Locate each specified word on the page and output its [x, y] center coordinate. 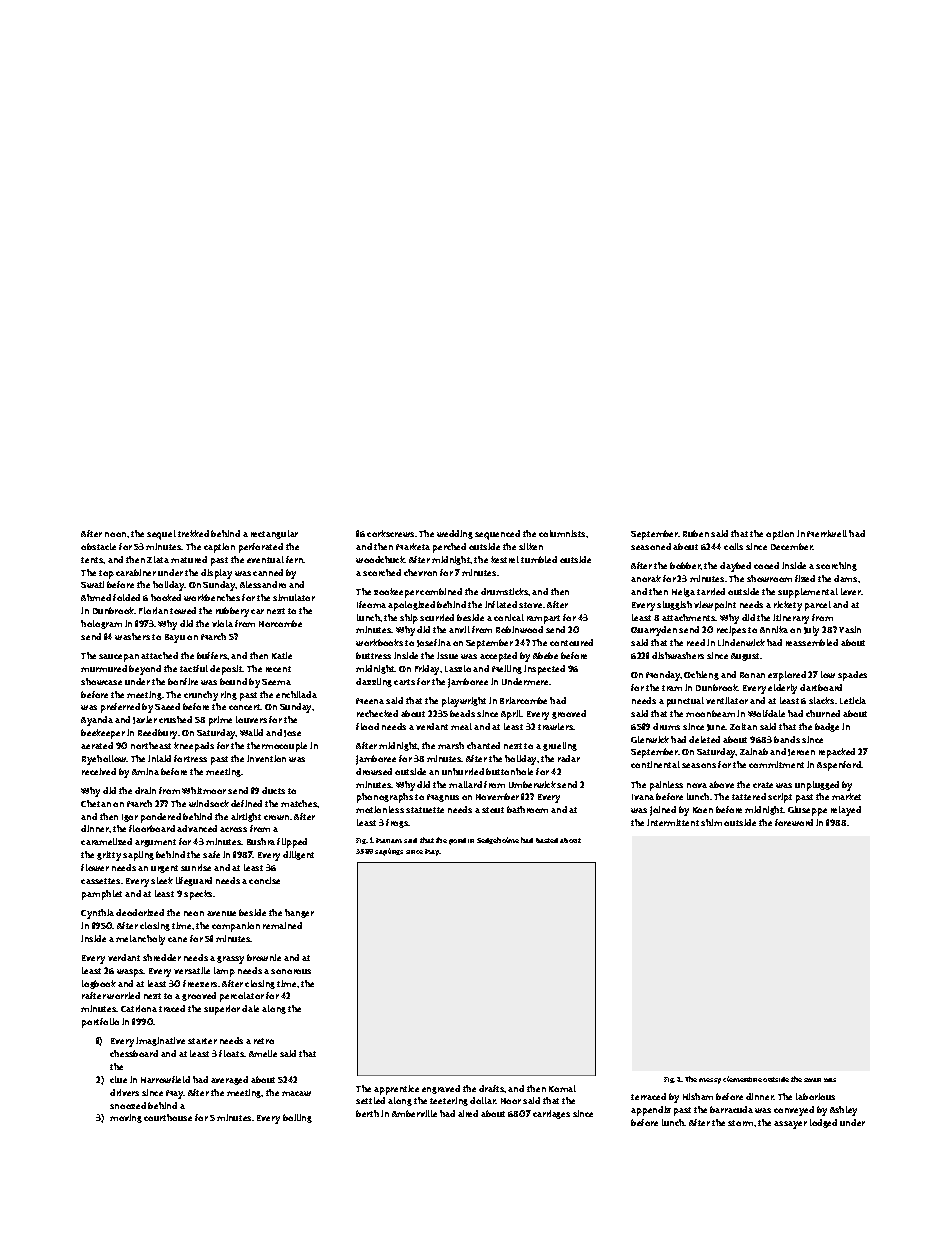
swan [812, 1080]
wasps [130, 973]
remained [282, 925]
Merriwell [827, 533]
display [216, 574]
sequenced [497, 535]
